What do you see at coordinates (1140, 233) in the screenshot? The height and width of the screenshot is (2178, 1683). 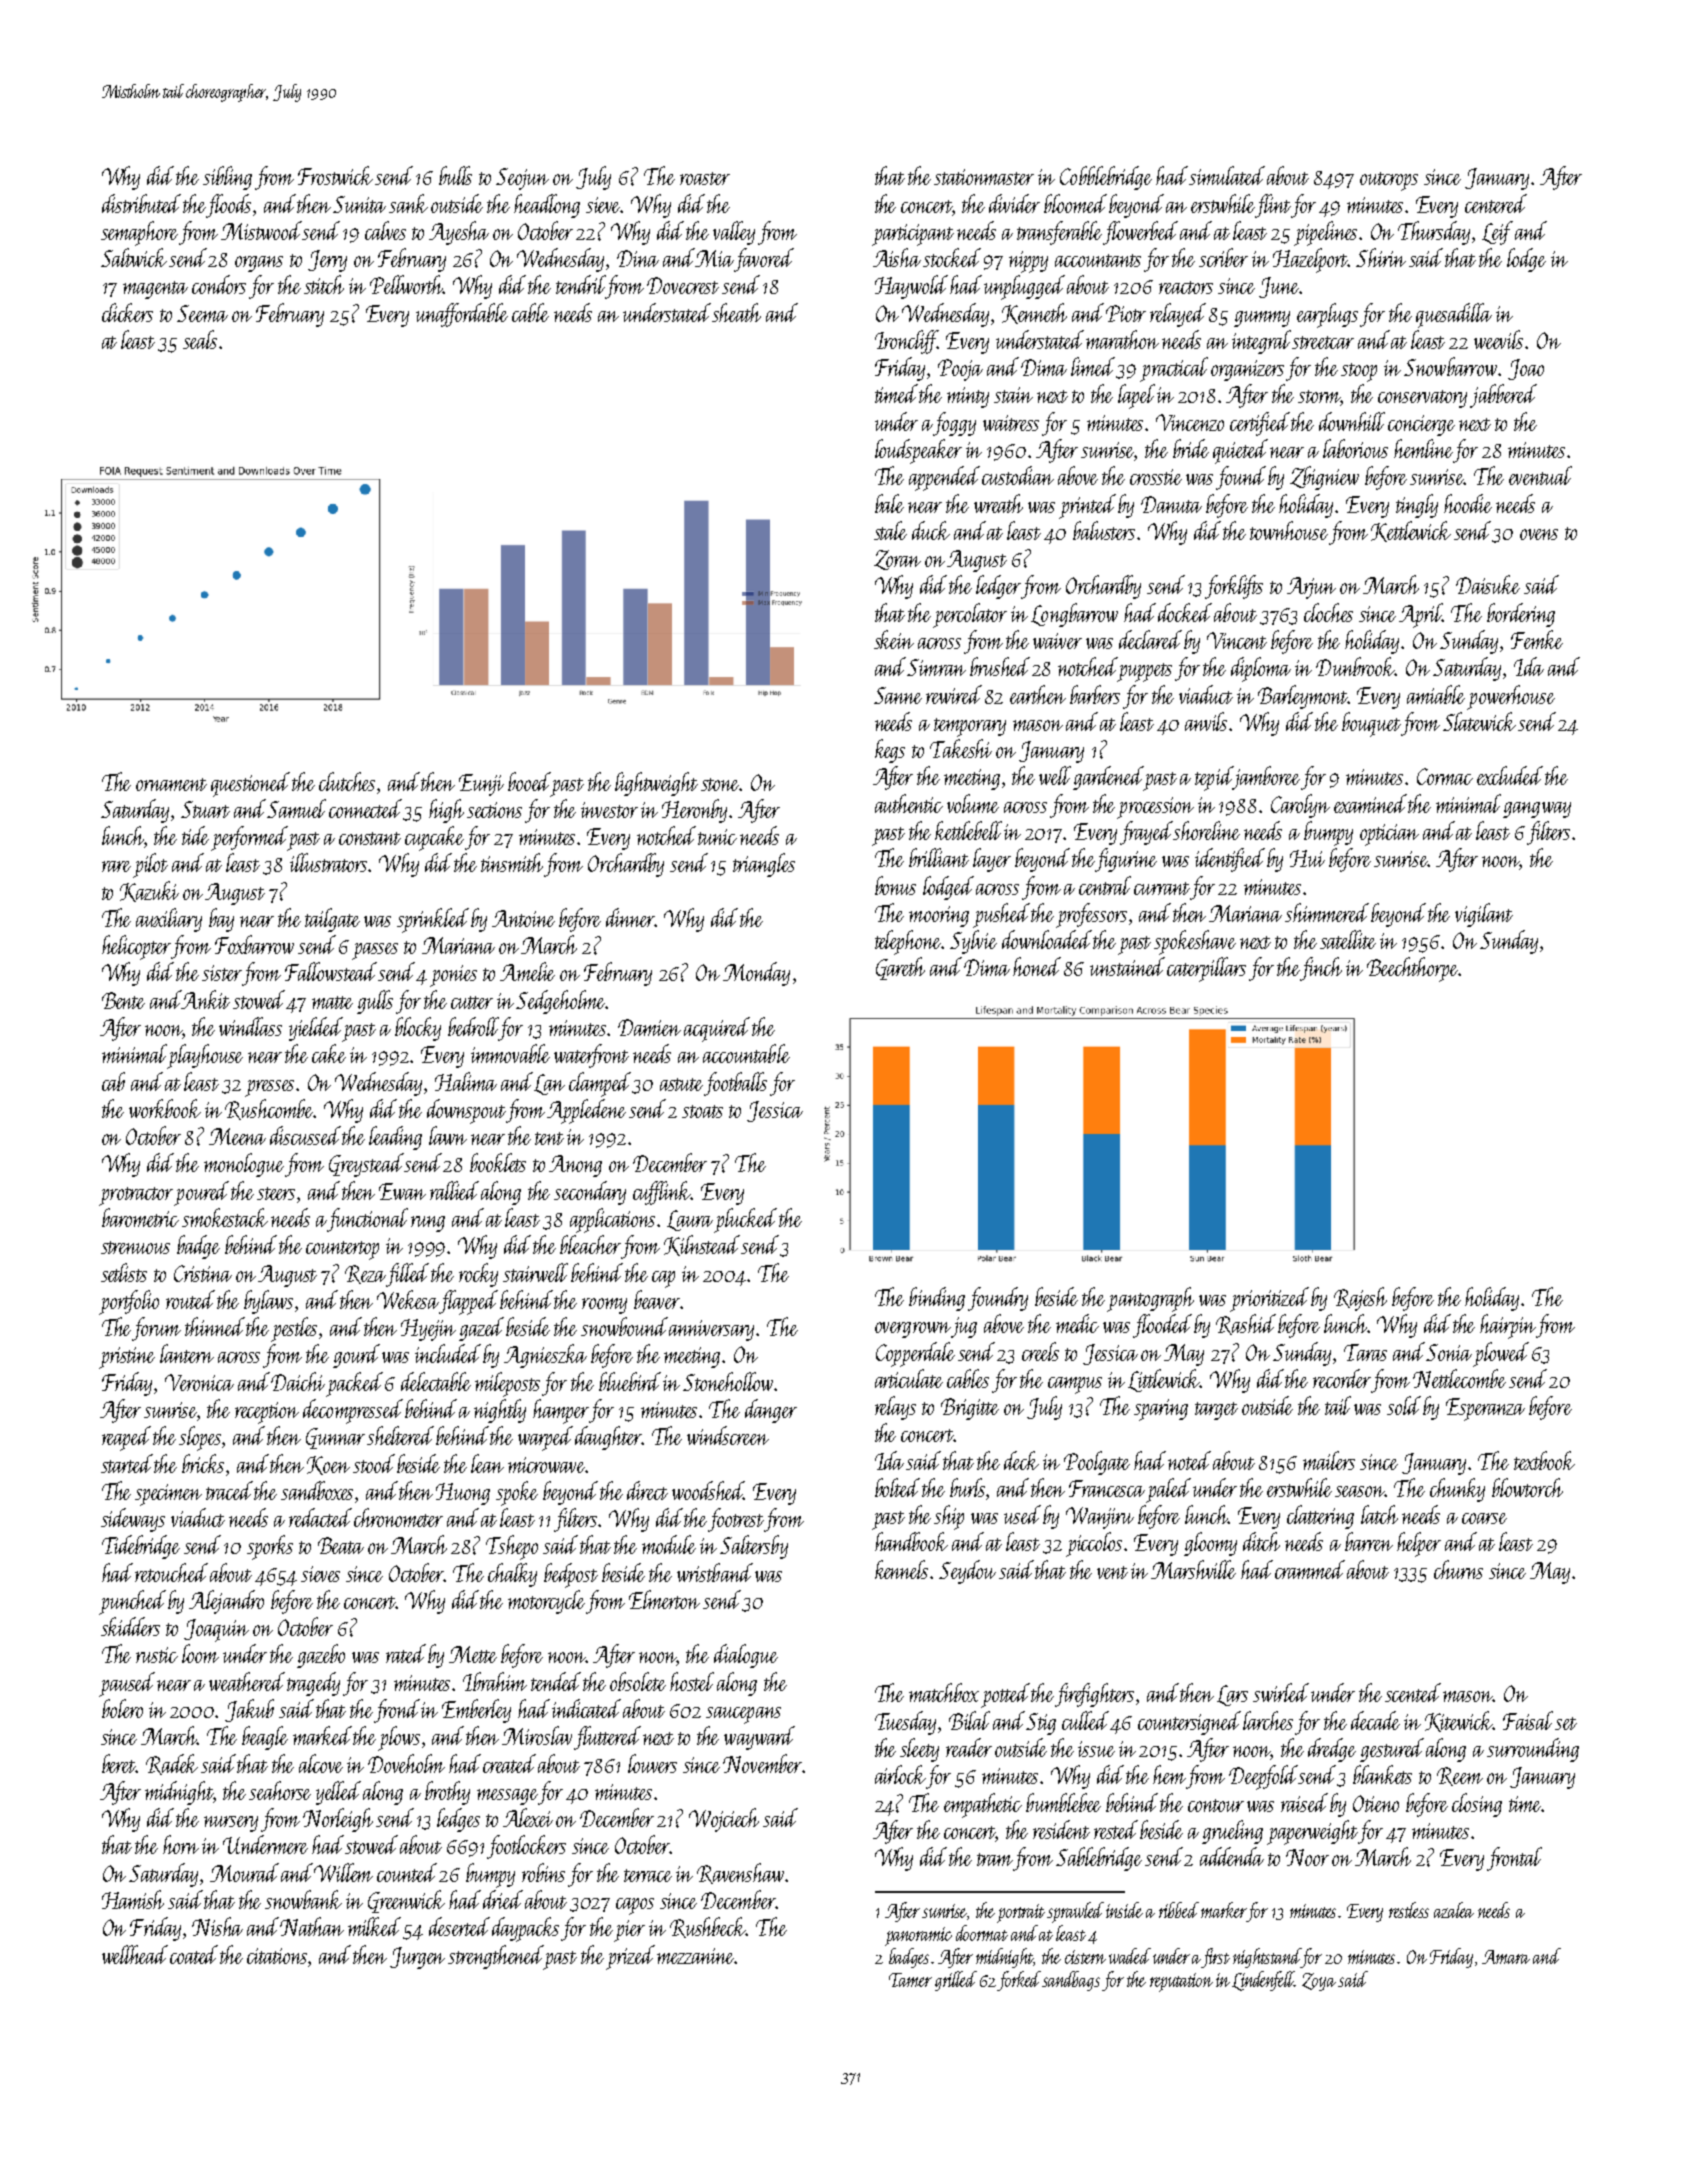 I see `flowerbed` at bounding box center [1140, 233].
